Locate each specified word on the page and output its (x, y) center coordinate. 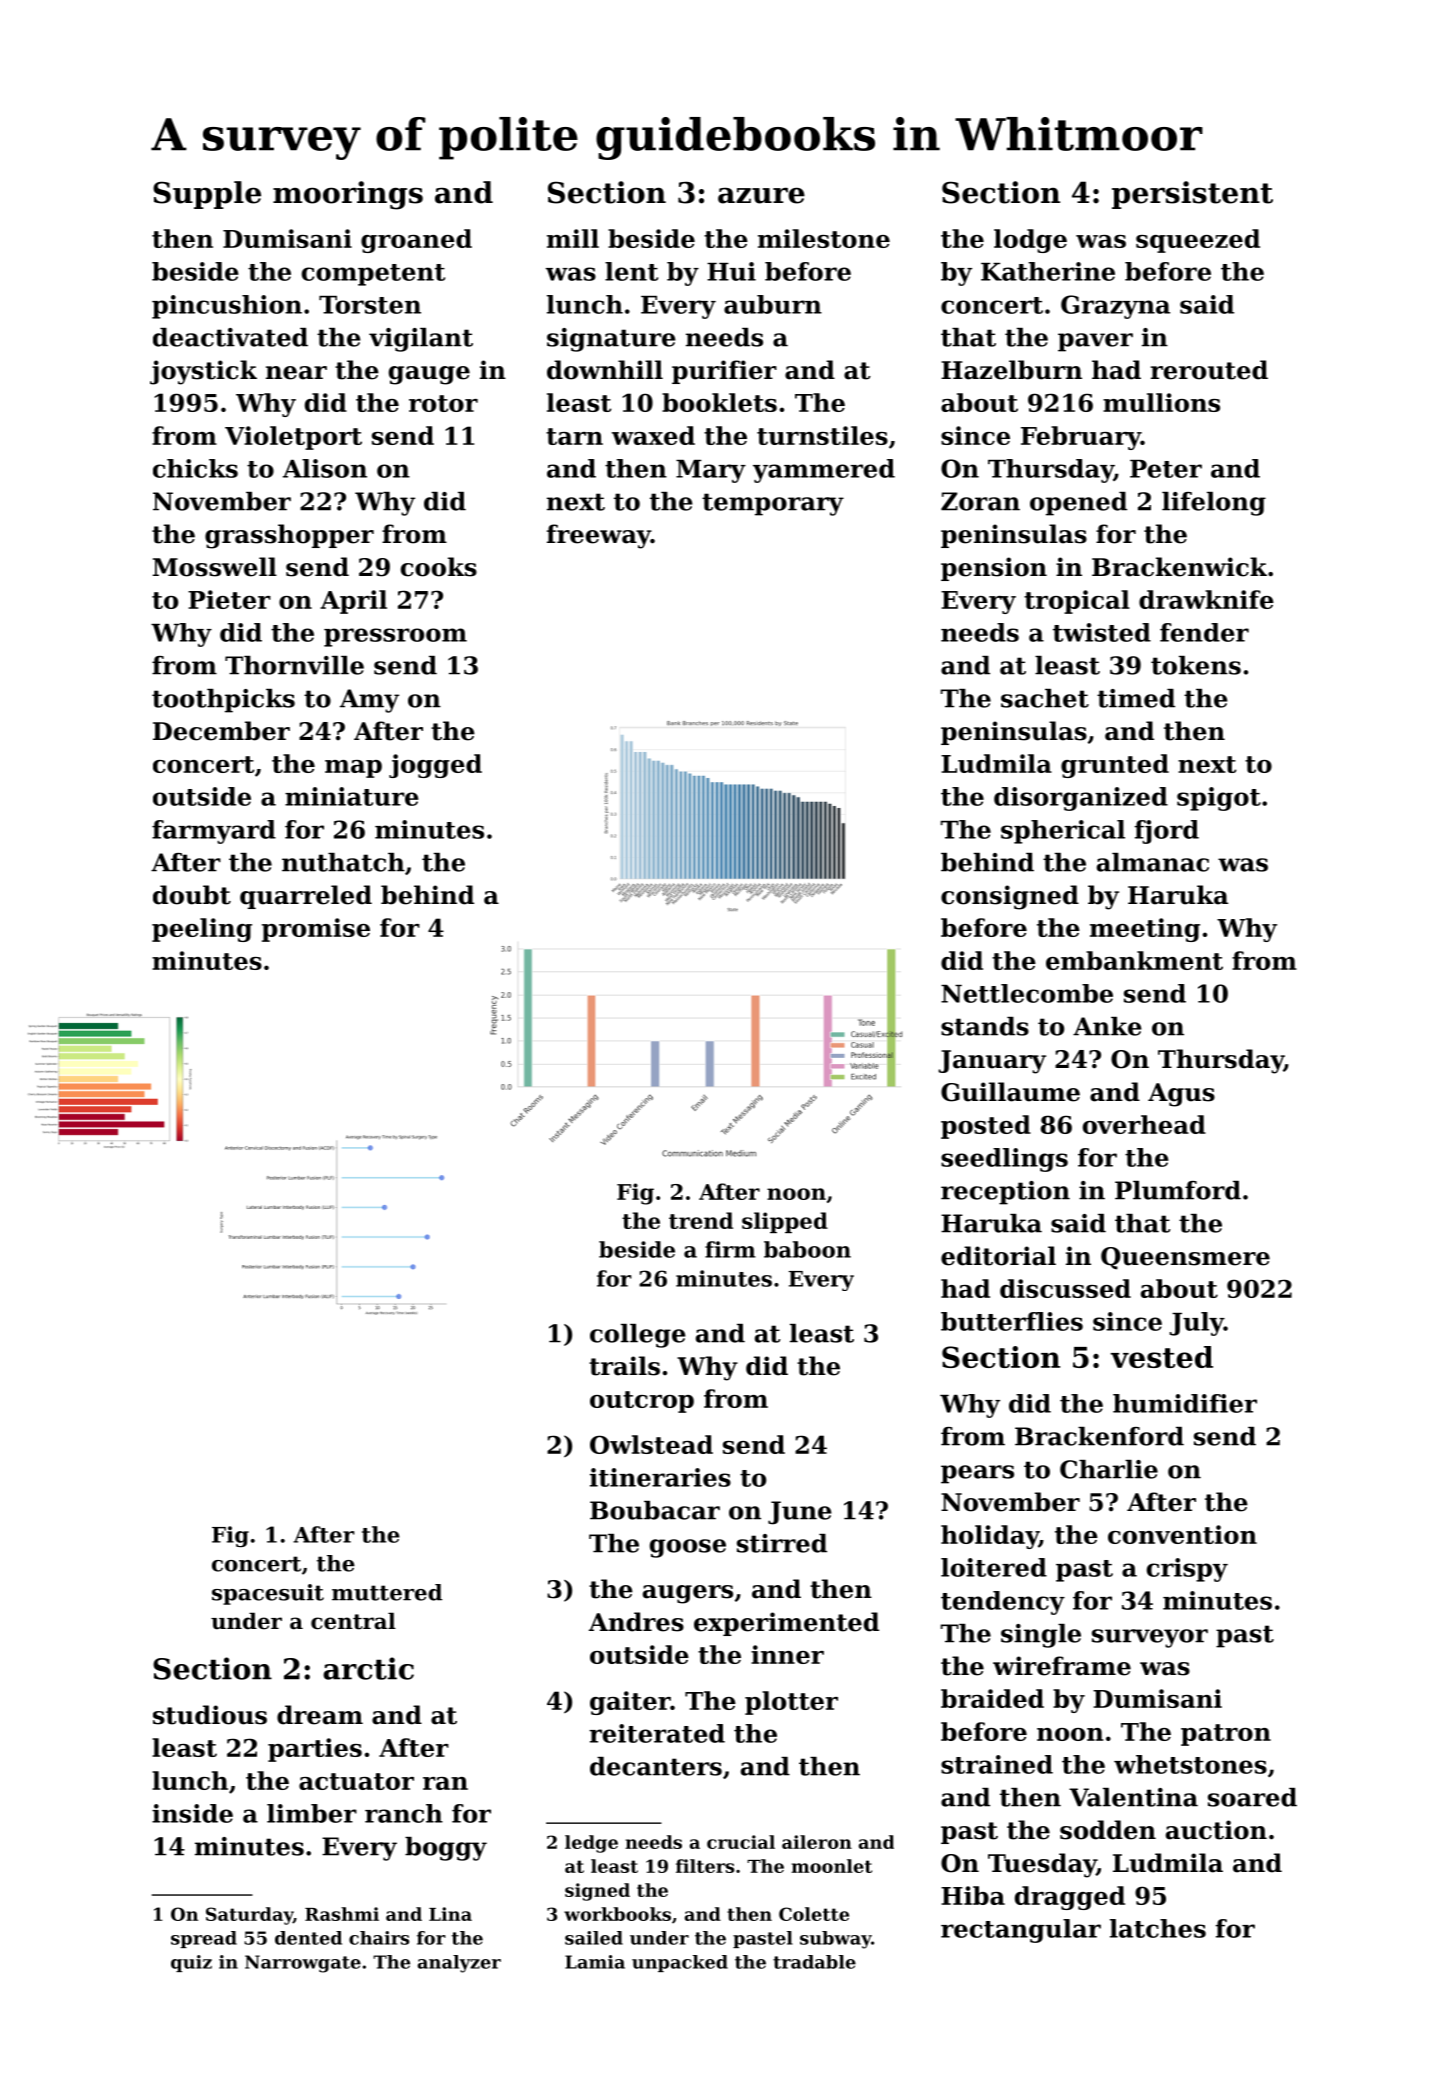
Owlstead (651, 1444)
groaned (416, 241)
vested (1161, 1357)
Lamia (595, 1962)
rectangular (1021, 1931)
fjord (1166, 832)
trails (624, 1366)
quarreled (306, 897)
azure (761, 195)
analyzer (459, 1964)
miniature (352, 796)
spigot (1219, 799)
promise (316, 930)
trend (701, 1220)
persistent (1192, 195)
